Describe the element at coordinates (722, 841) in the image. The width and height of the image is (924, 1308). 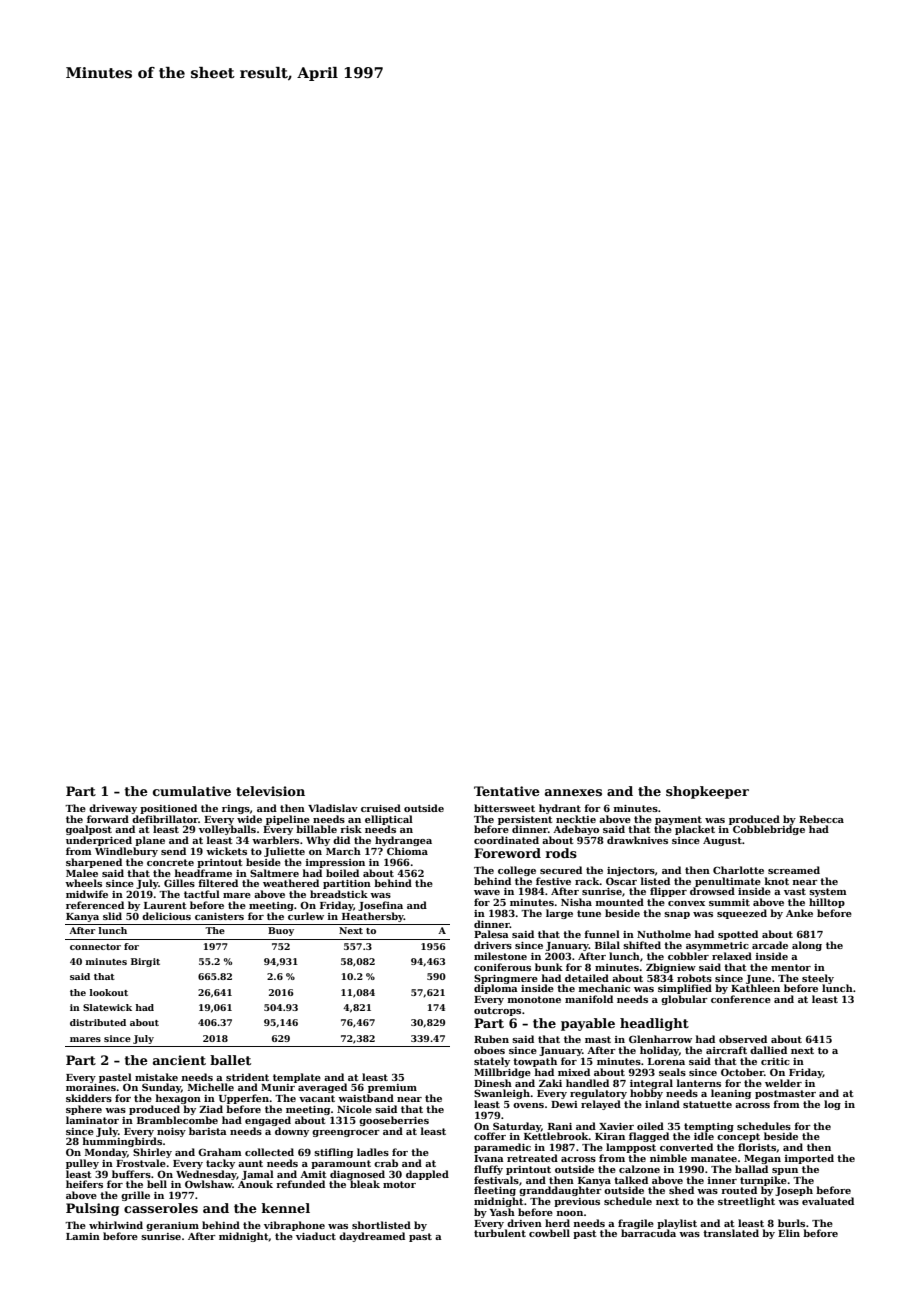
I see `August` at that location.
